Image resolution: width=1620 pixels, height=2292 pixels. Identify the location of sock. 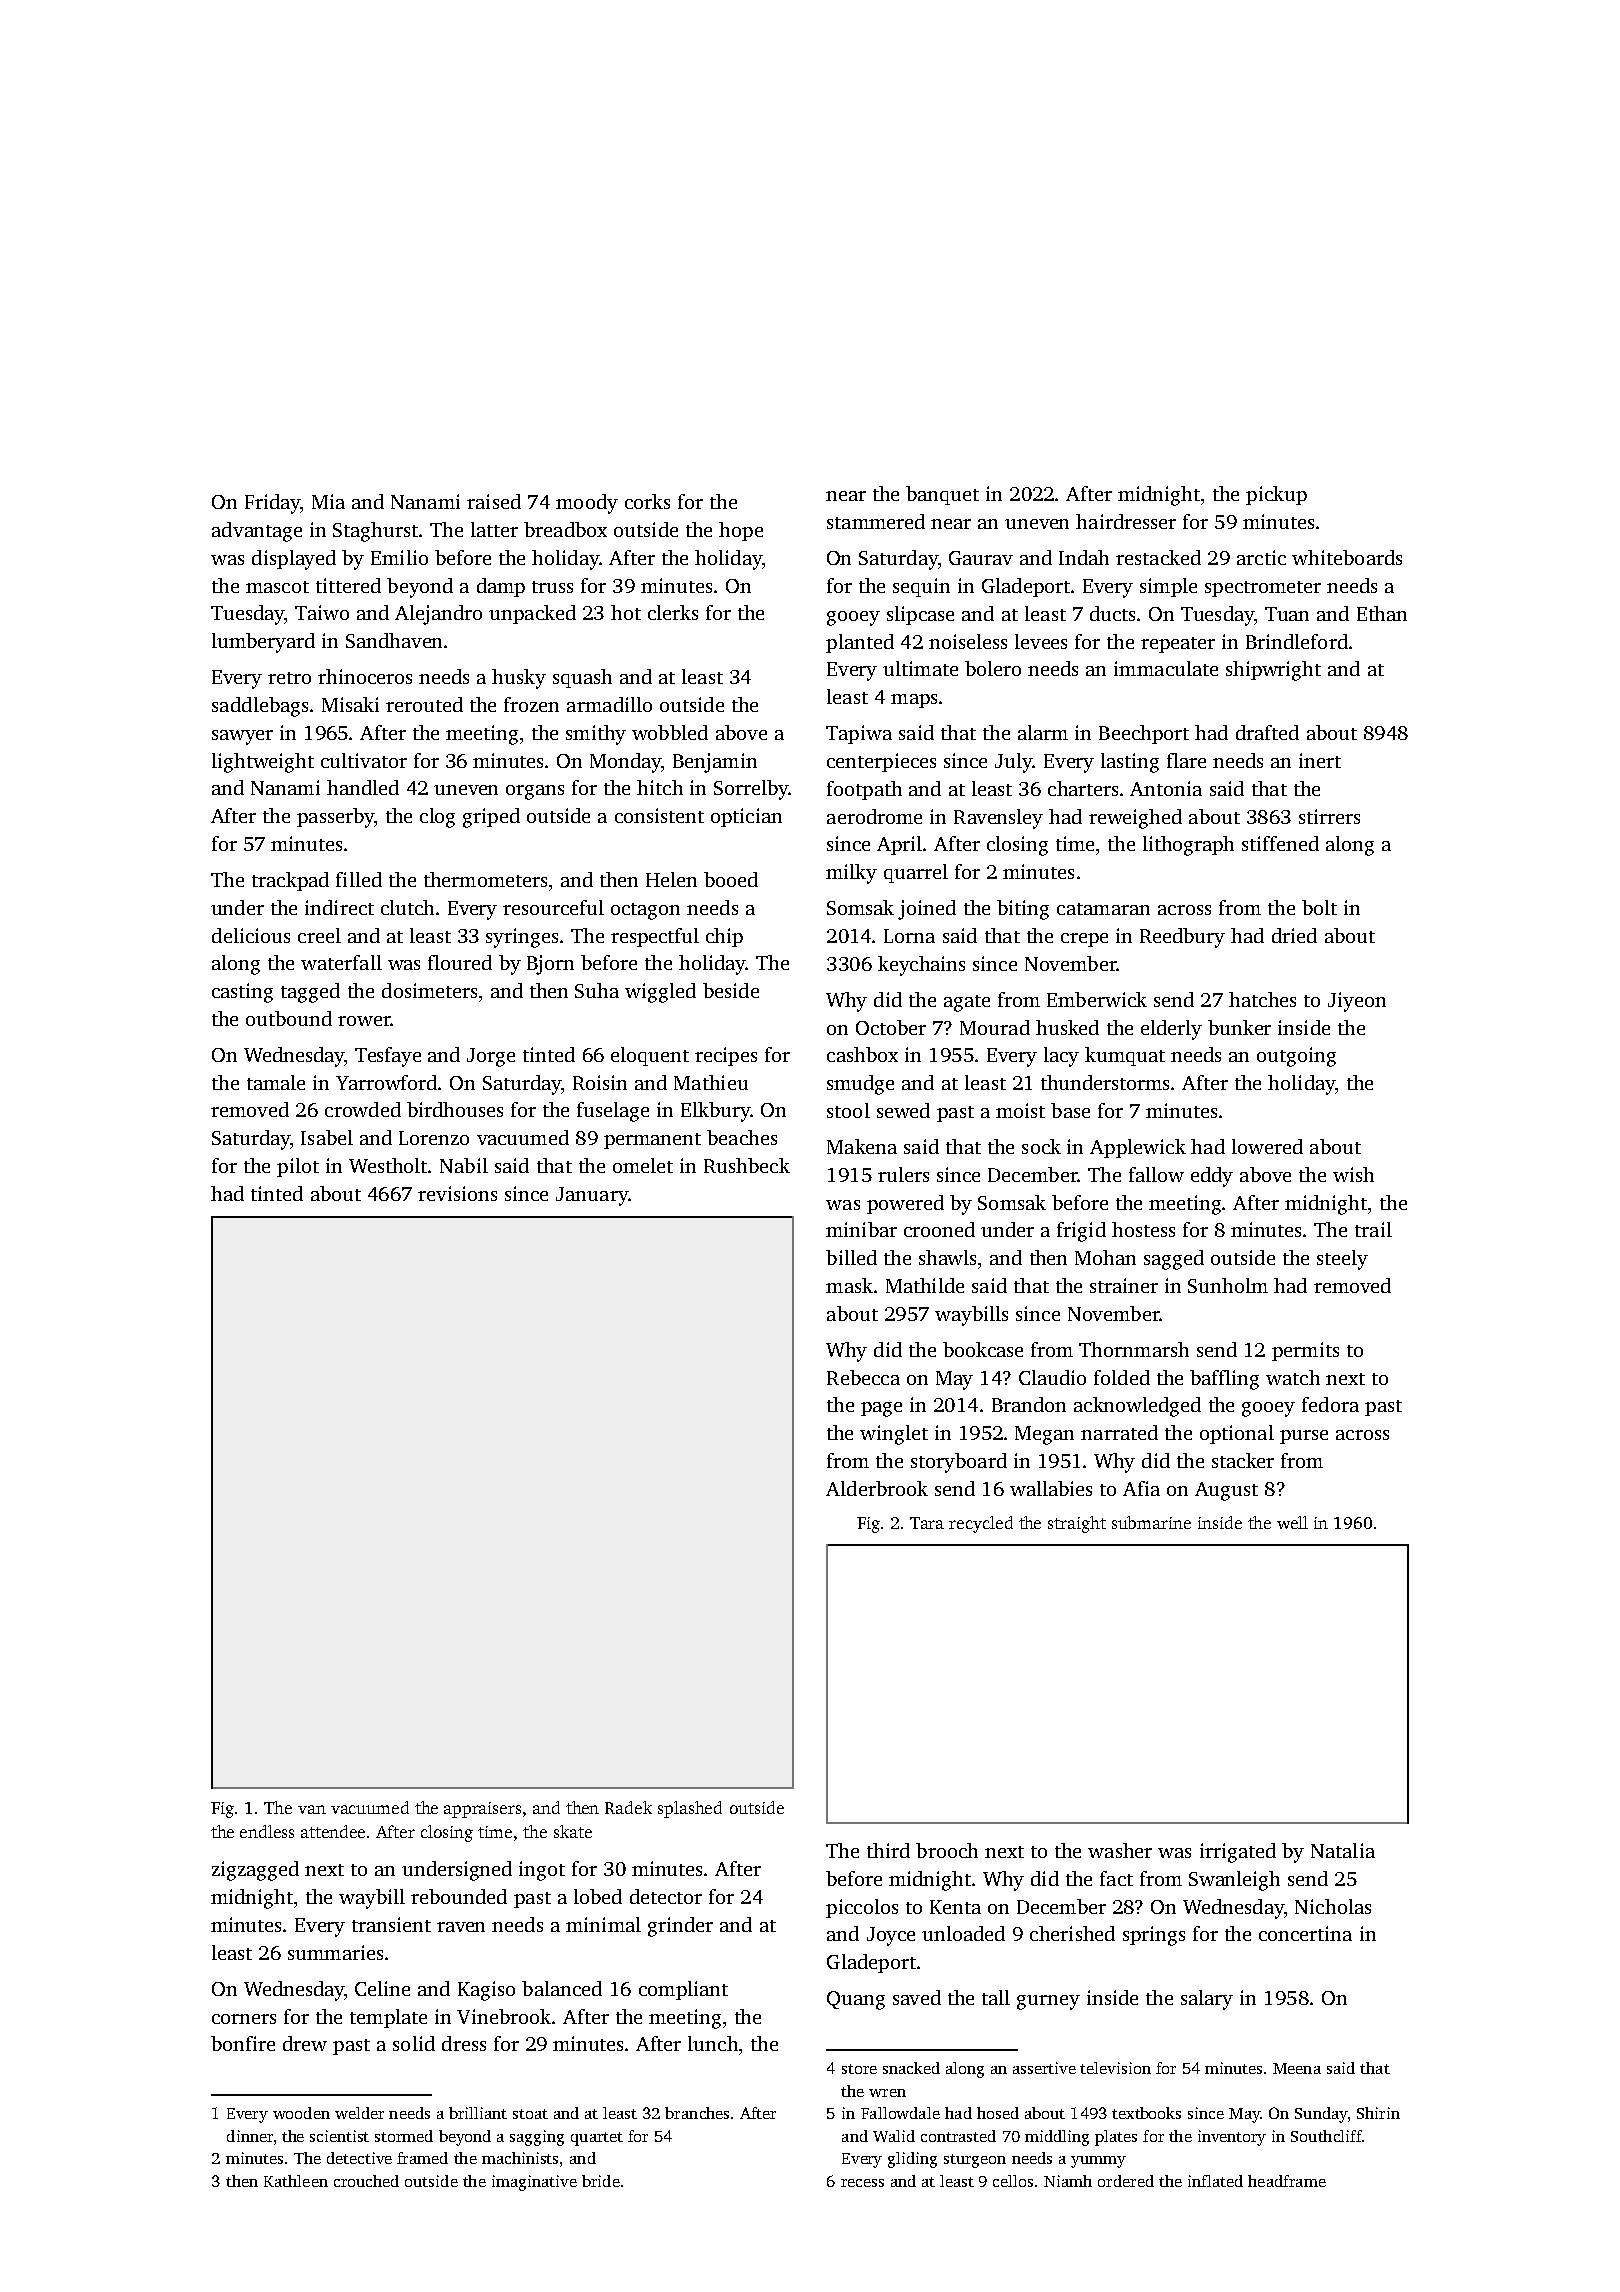
(1041, 1146).
